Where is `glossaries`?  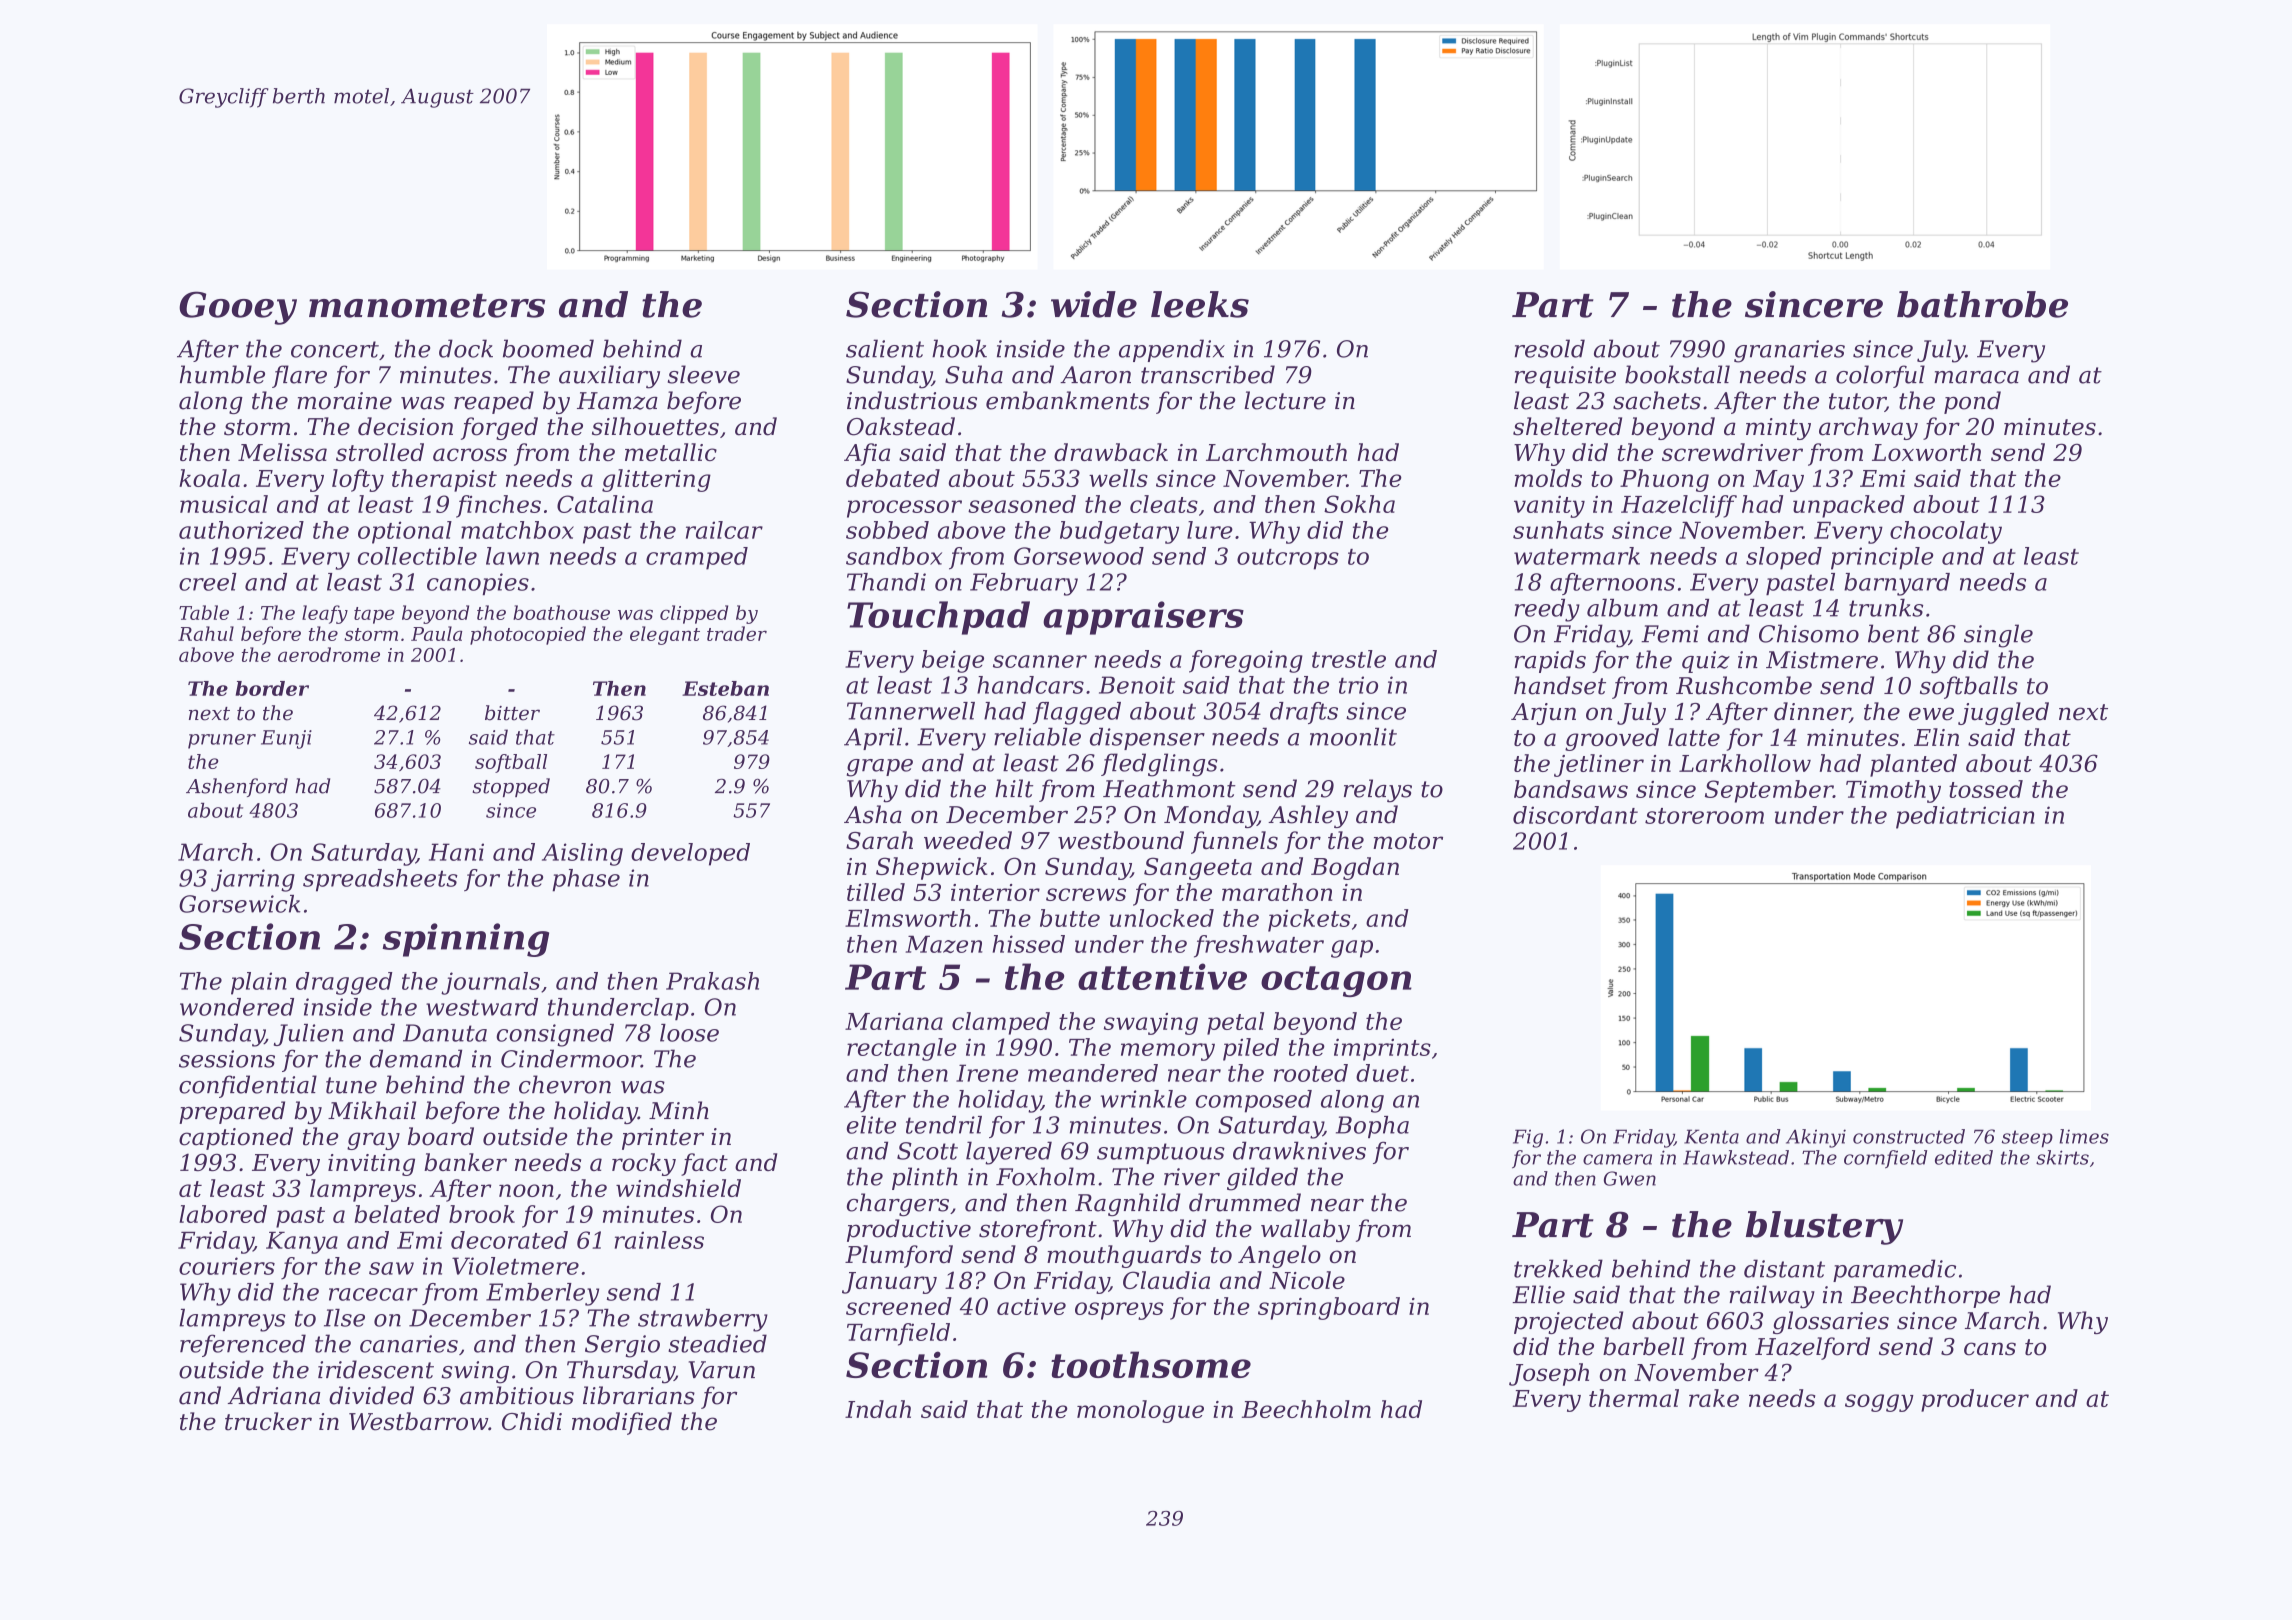 glossaries is located at coordinates (1831, 1322).
